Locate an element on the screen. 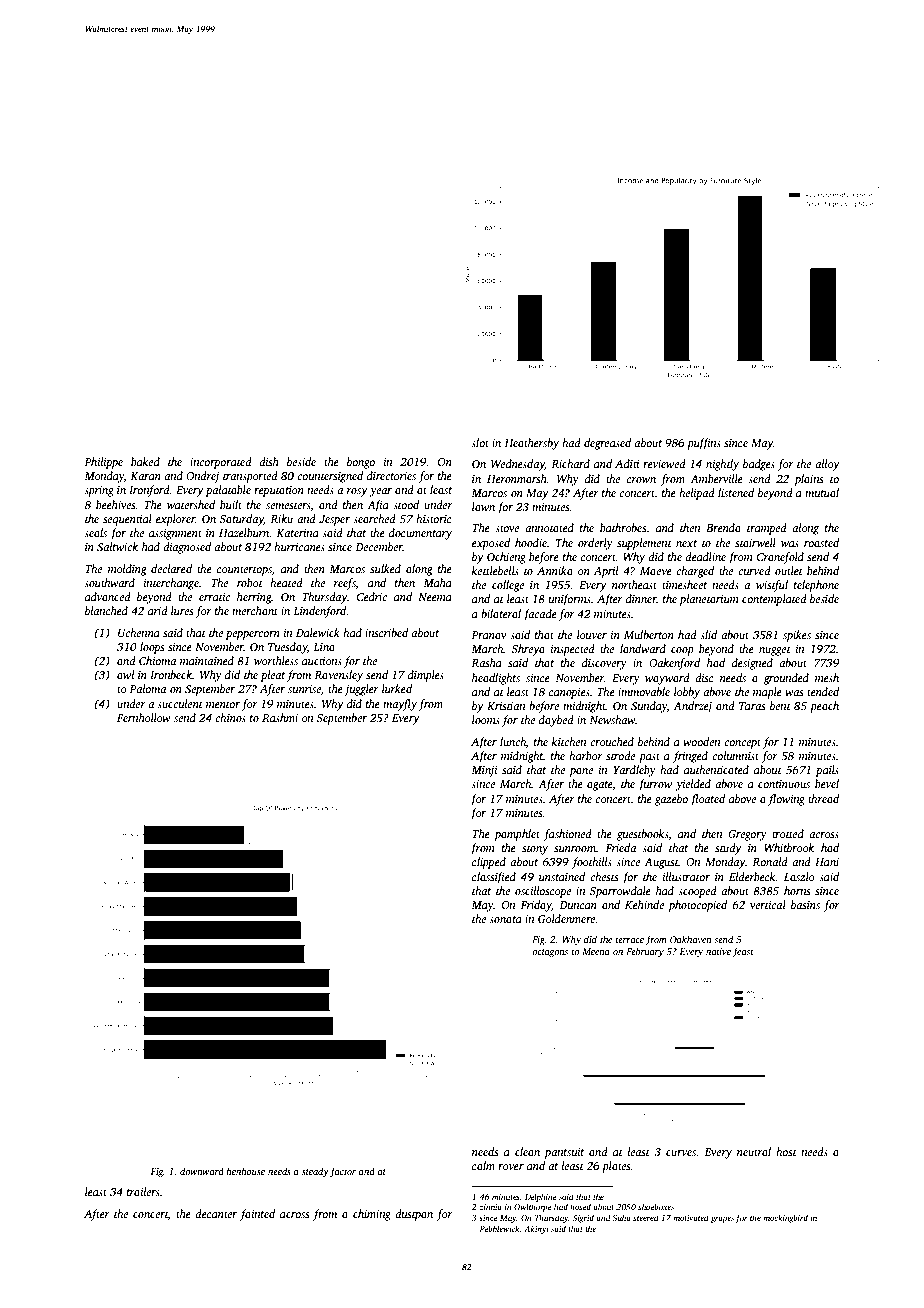  downward is located at coordinates (202, 1171).
